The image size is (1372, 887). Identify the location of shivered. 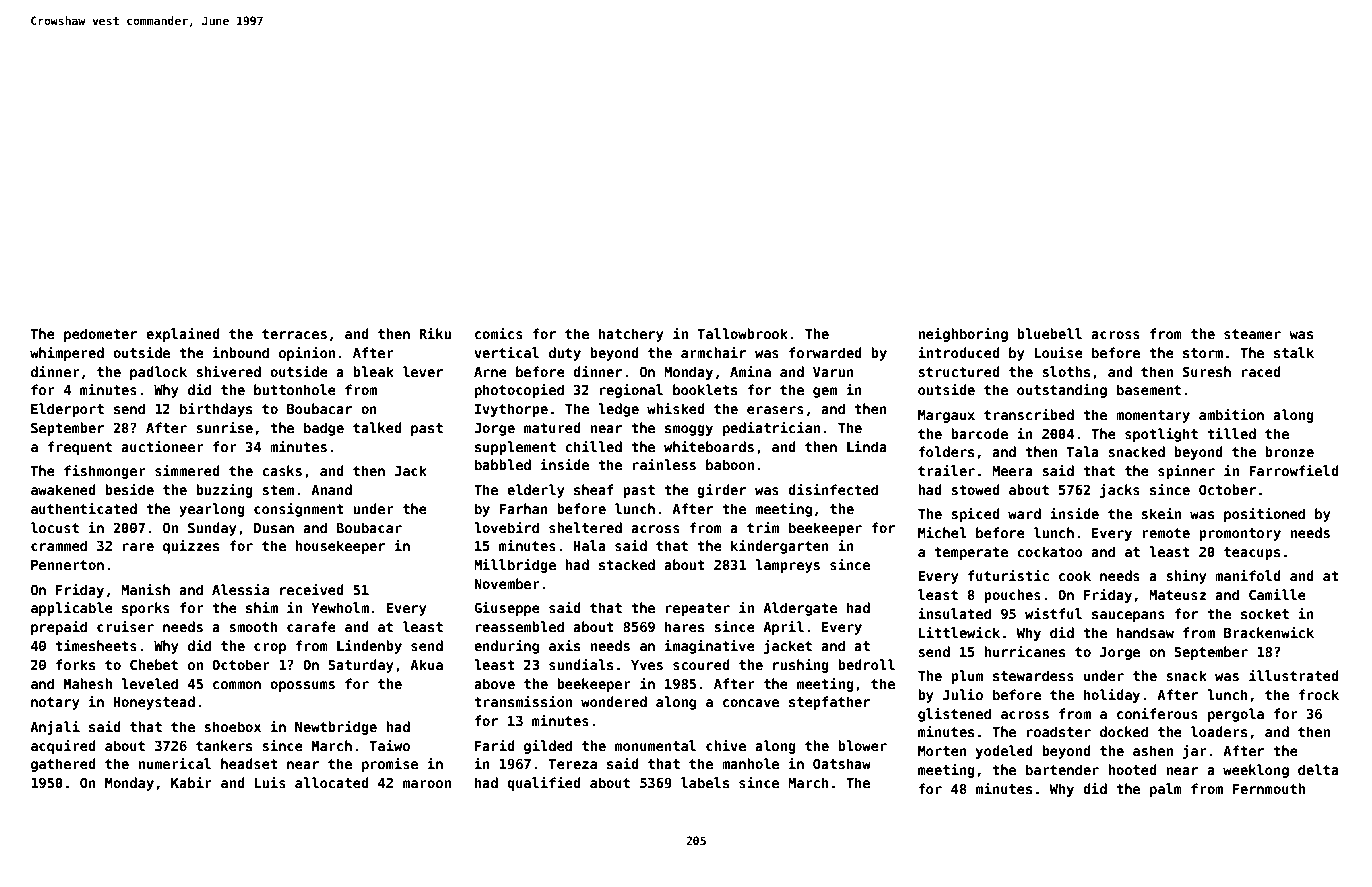
(229, 371).
